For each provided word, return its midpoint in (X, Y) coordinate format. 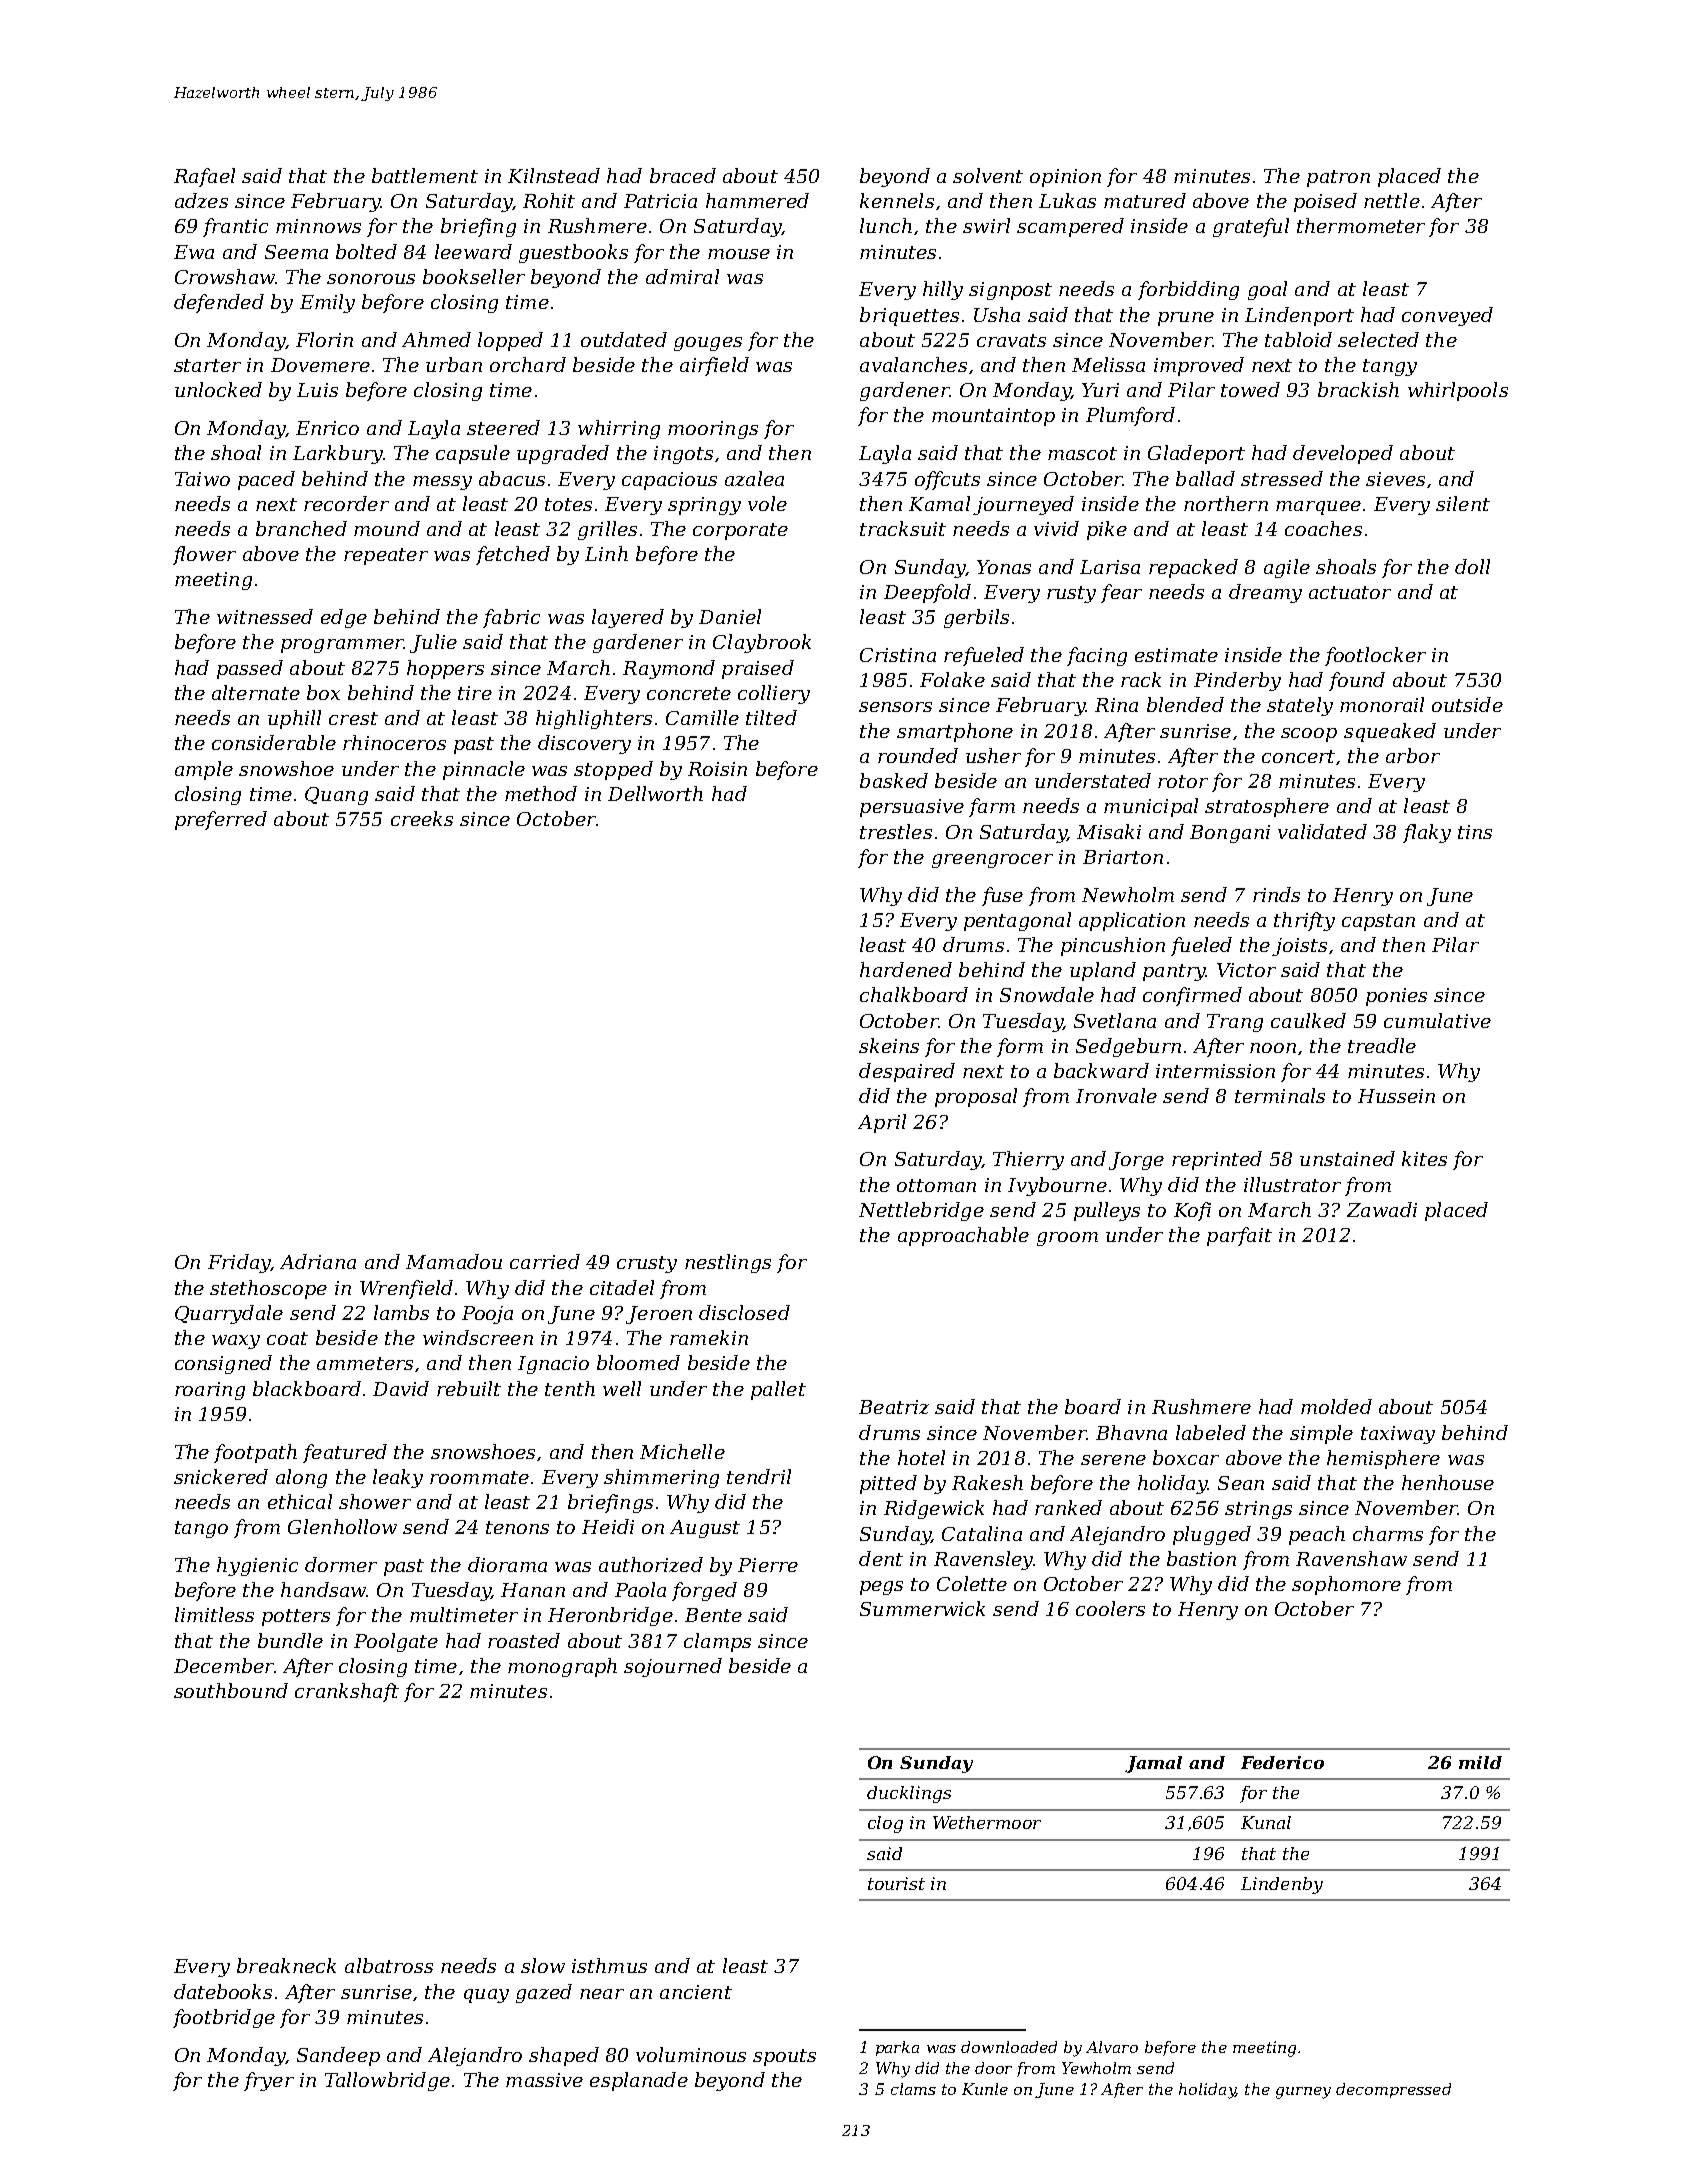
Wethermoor (987, 1822)
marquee (1318, 508)
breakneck (286, 1965)
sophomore (1346, 1585)
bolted (366, 251)
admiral (682, 276)
